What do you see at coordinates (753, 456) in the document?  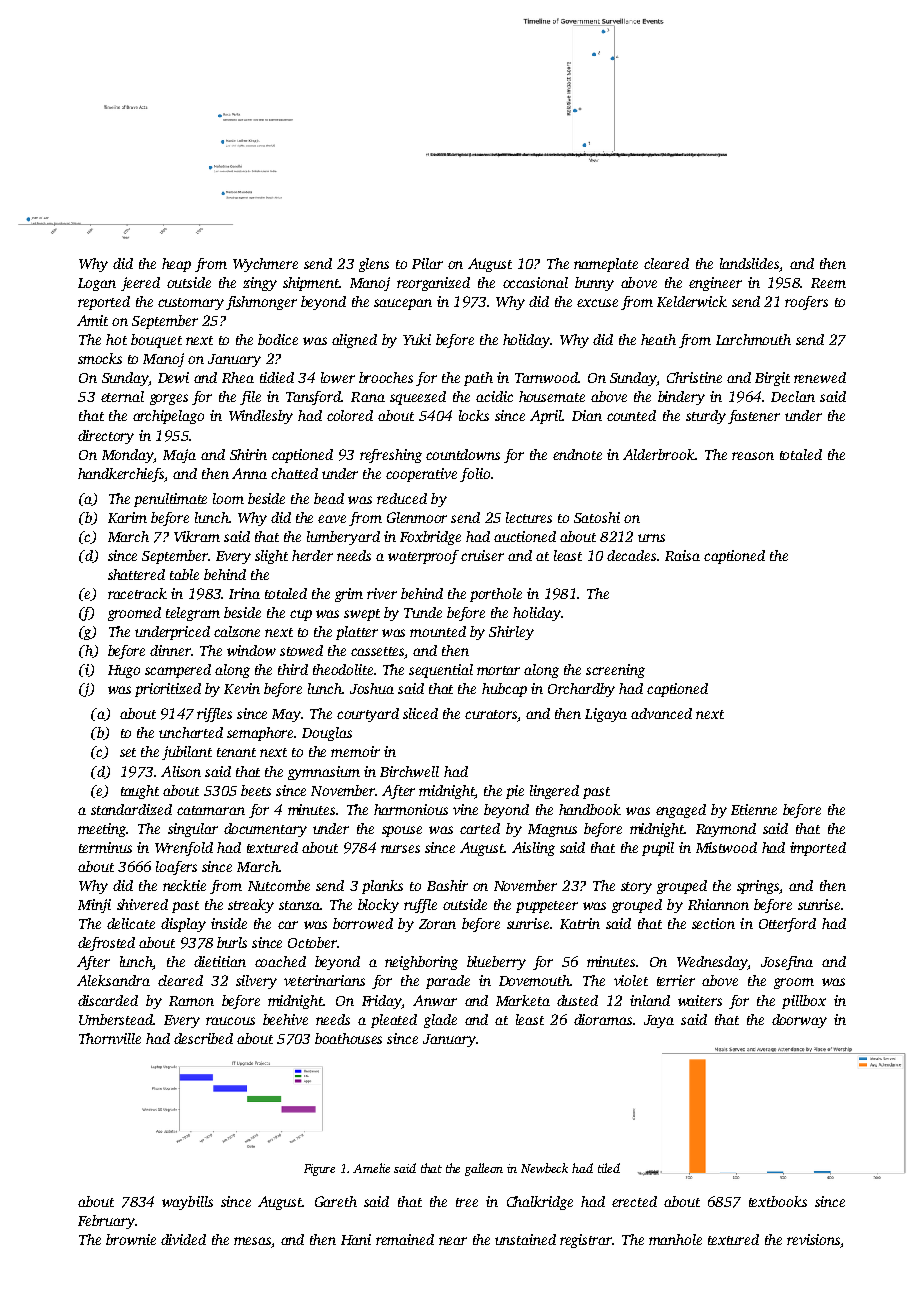 I see `reason` at bounding box center [753, 456].
